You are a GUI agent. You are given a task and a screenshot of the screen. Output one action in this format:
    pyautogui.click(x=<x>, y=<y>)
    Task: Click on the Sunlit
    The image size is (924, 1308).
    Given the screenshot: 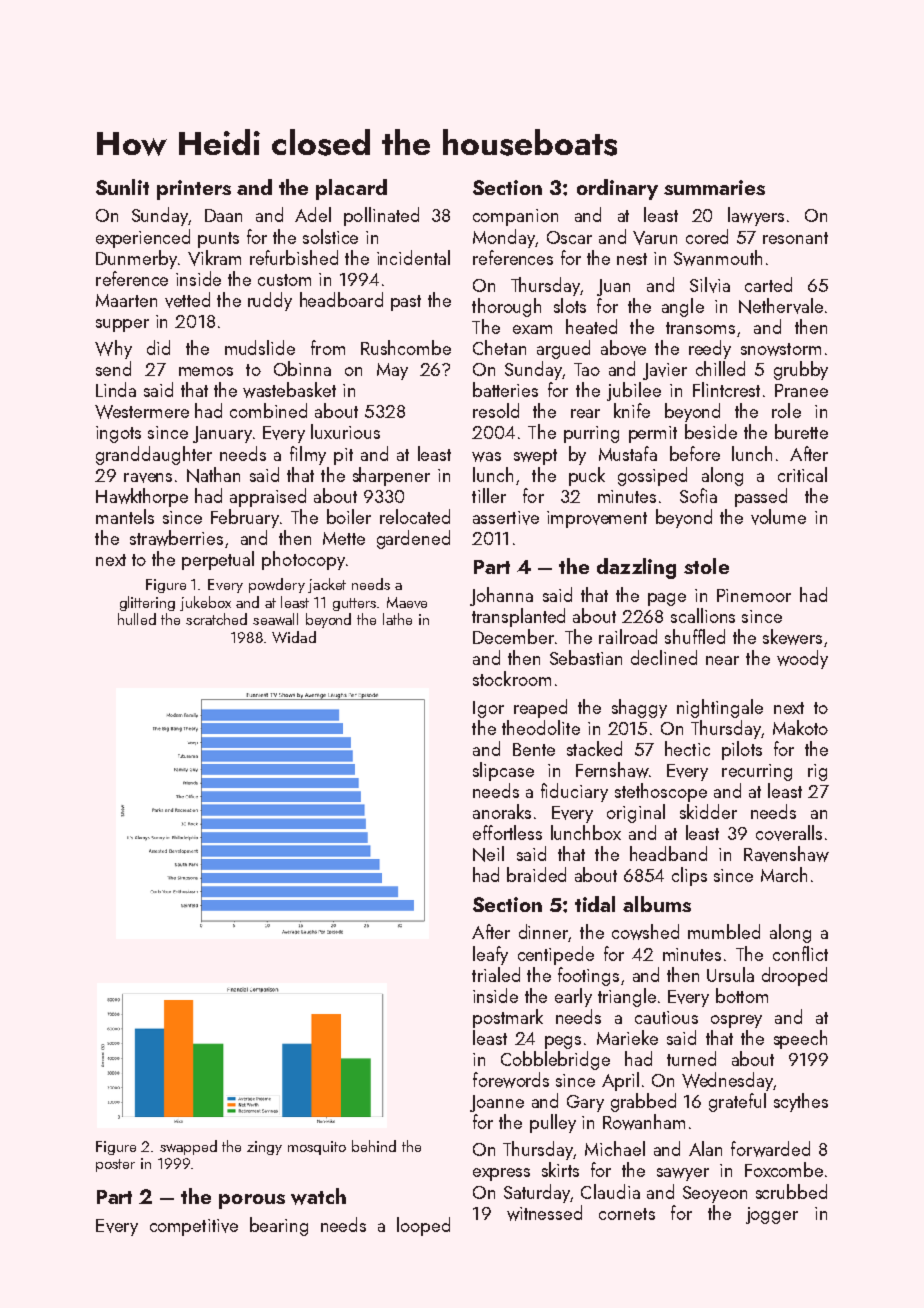 What is the action you would take?
    pyautogui.click(x=122, y=187)
